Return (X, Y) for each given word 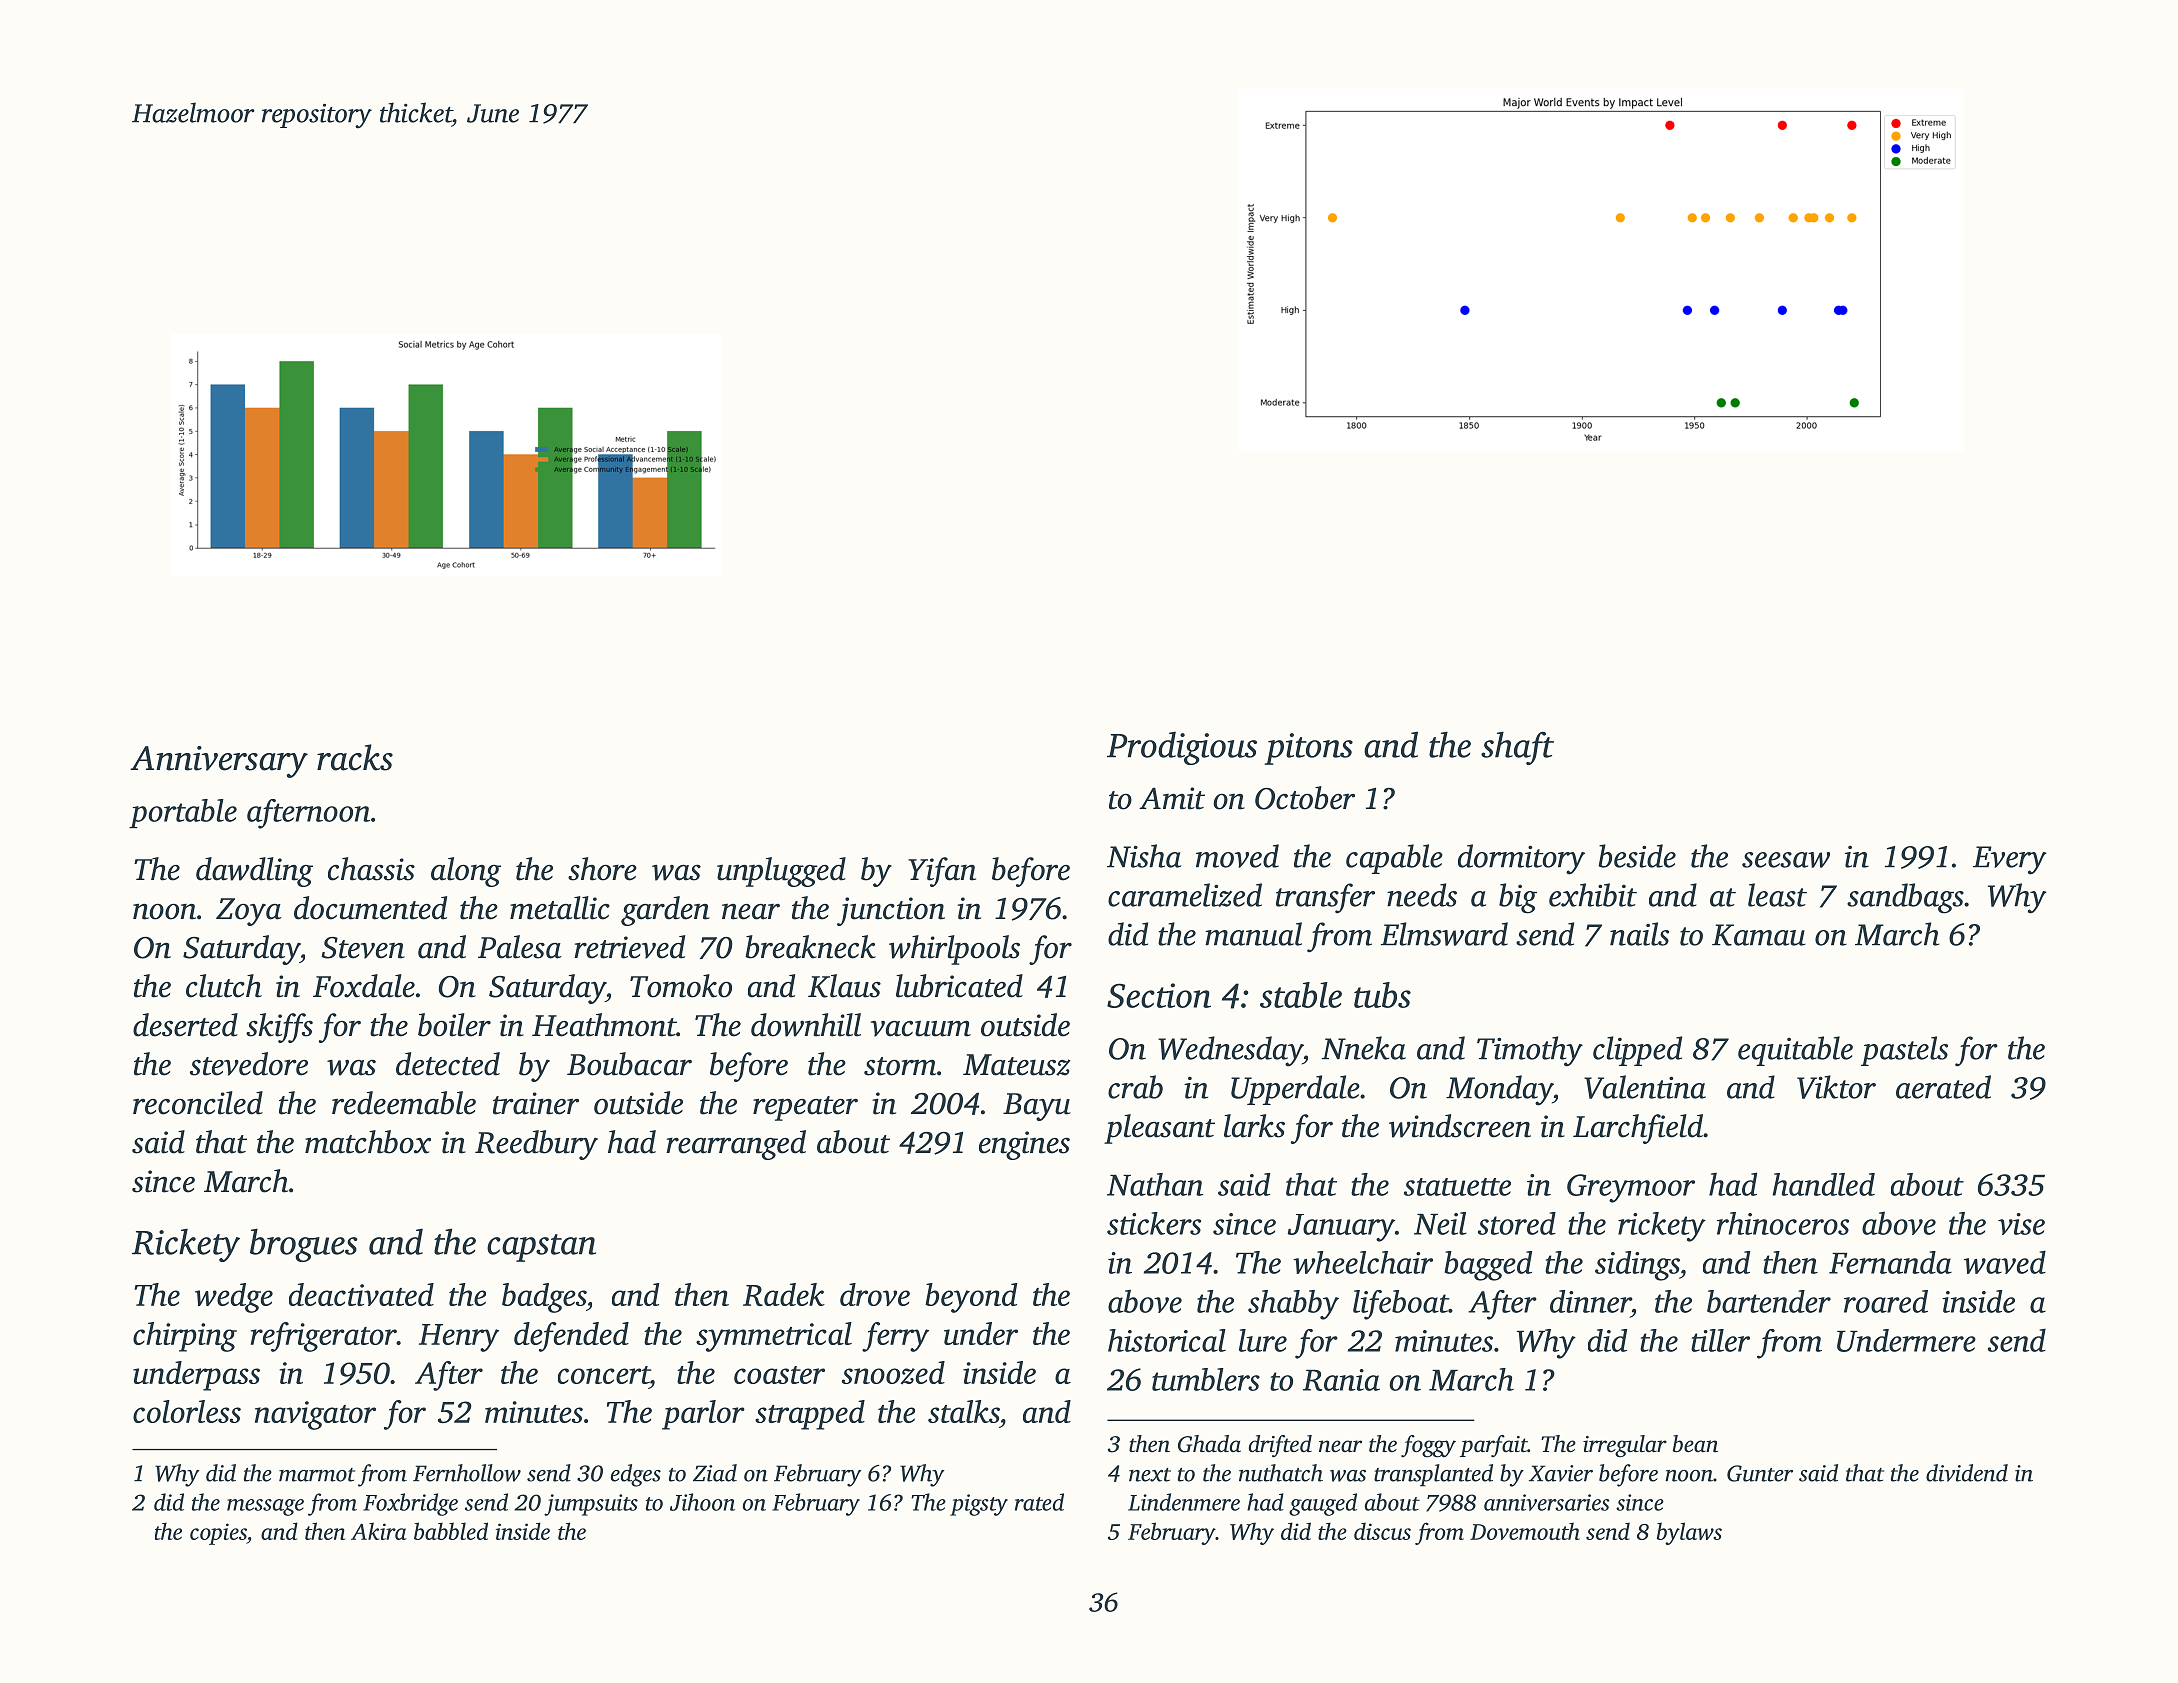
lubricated (959, 986)
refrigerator (324, 1337)
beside (1637, 856)
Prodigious (1182, 748)
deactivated (361, 1294)
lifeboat (1401, 1305)
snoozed (893, 1373)
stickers (1154, 1223)
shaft (1517, 748)
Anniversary (219, 762)
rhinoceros (1783, 1223)
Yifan (942, 872)
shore (602, 869)
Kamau (1759, 935)
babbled (451, 1531)
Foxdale (364, 986)
